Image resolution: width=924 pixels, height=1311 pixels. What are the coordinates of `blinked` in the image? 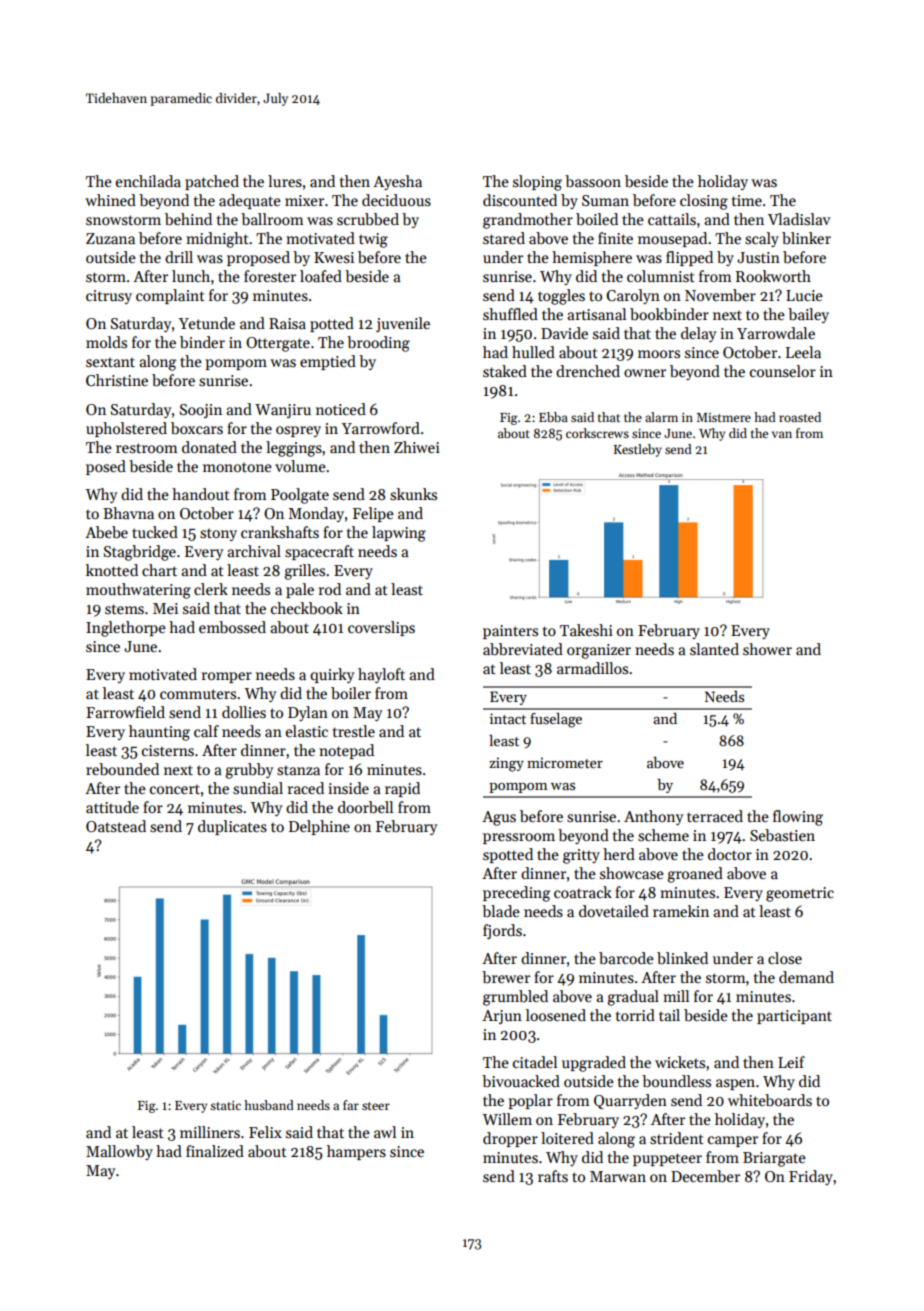 It's located at (682, 958).
